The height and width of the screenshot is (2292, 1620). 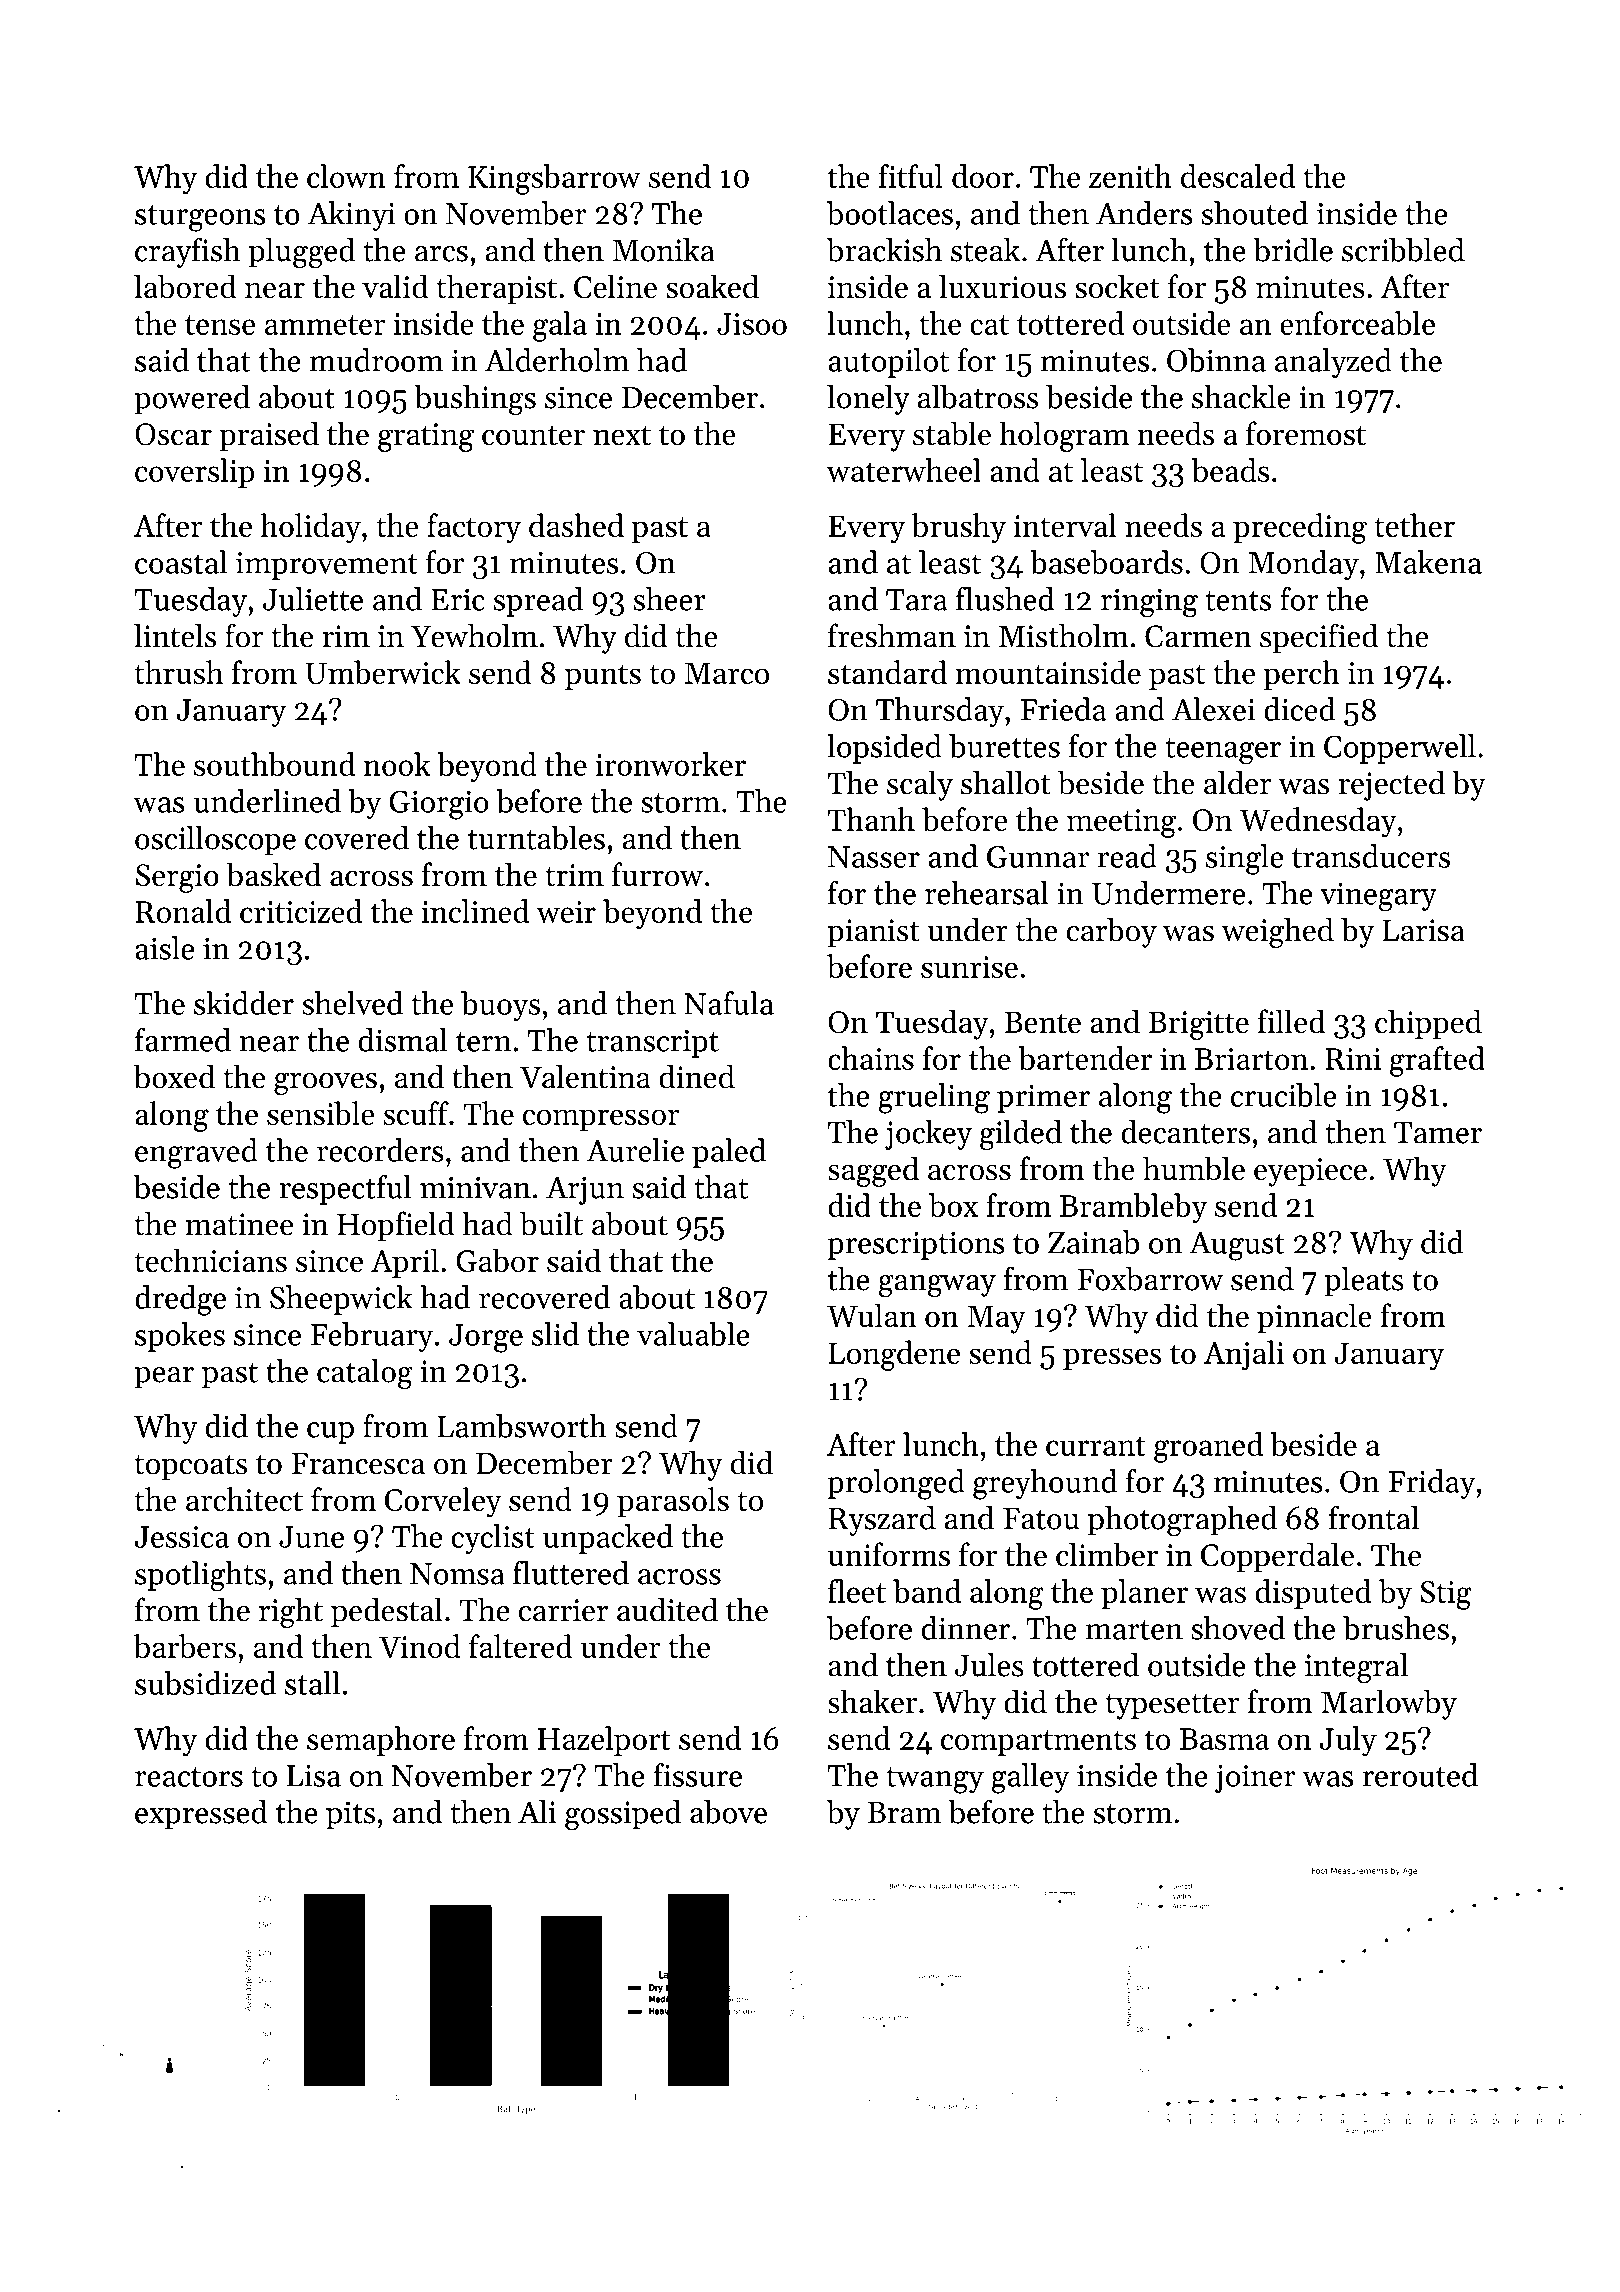 What do you see at coordinates (189, 1777) in the screenshot?
I see `reactors` at bounding box center [189, 1777].
